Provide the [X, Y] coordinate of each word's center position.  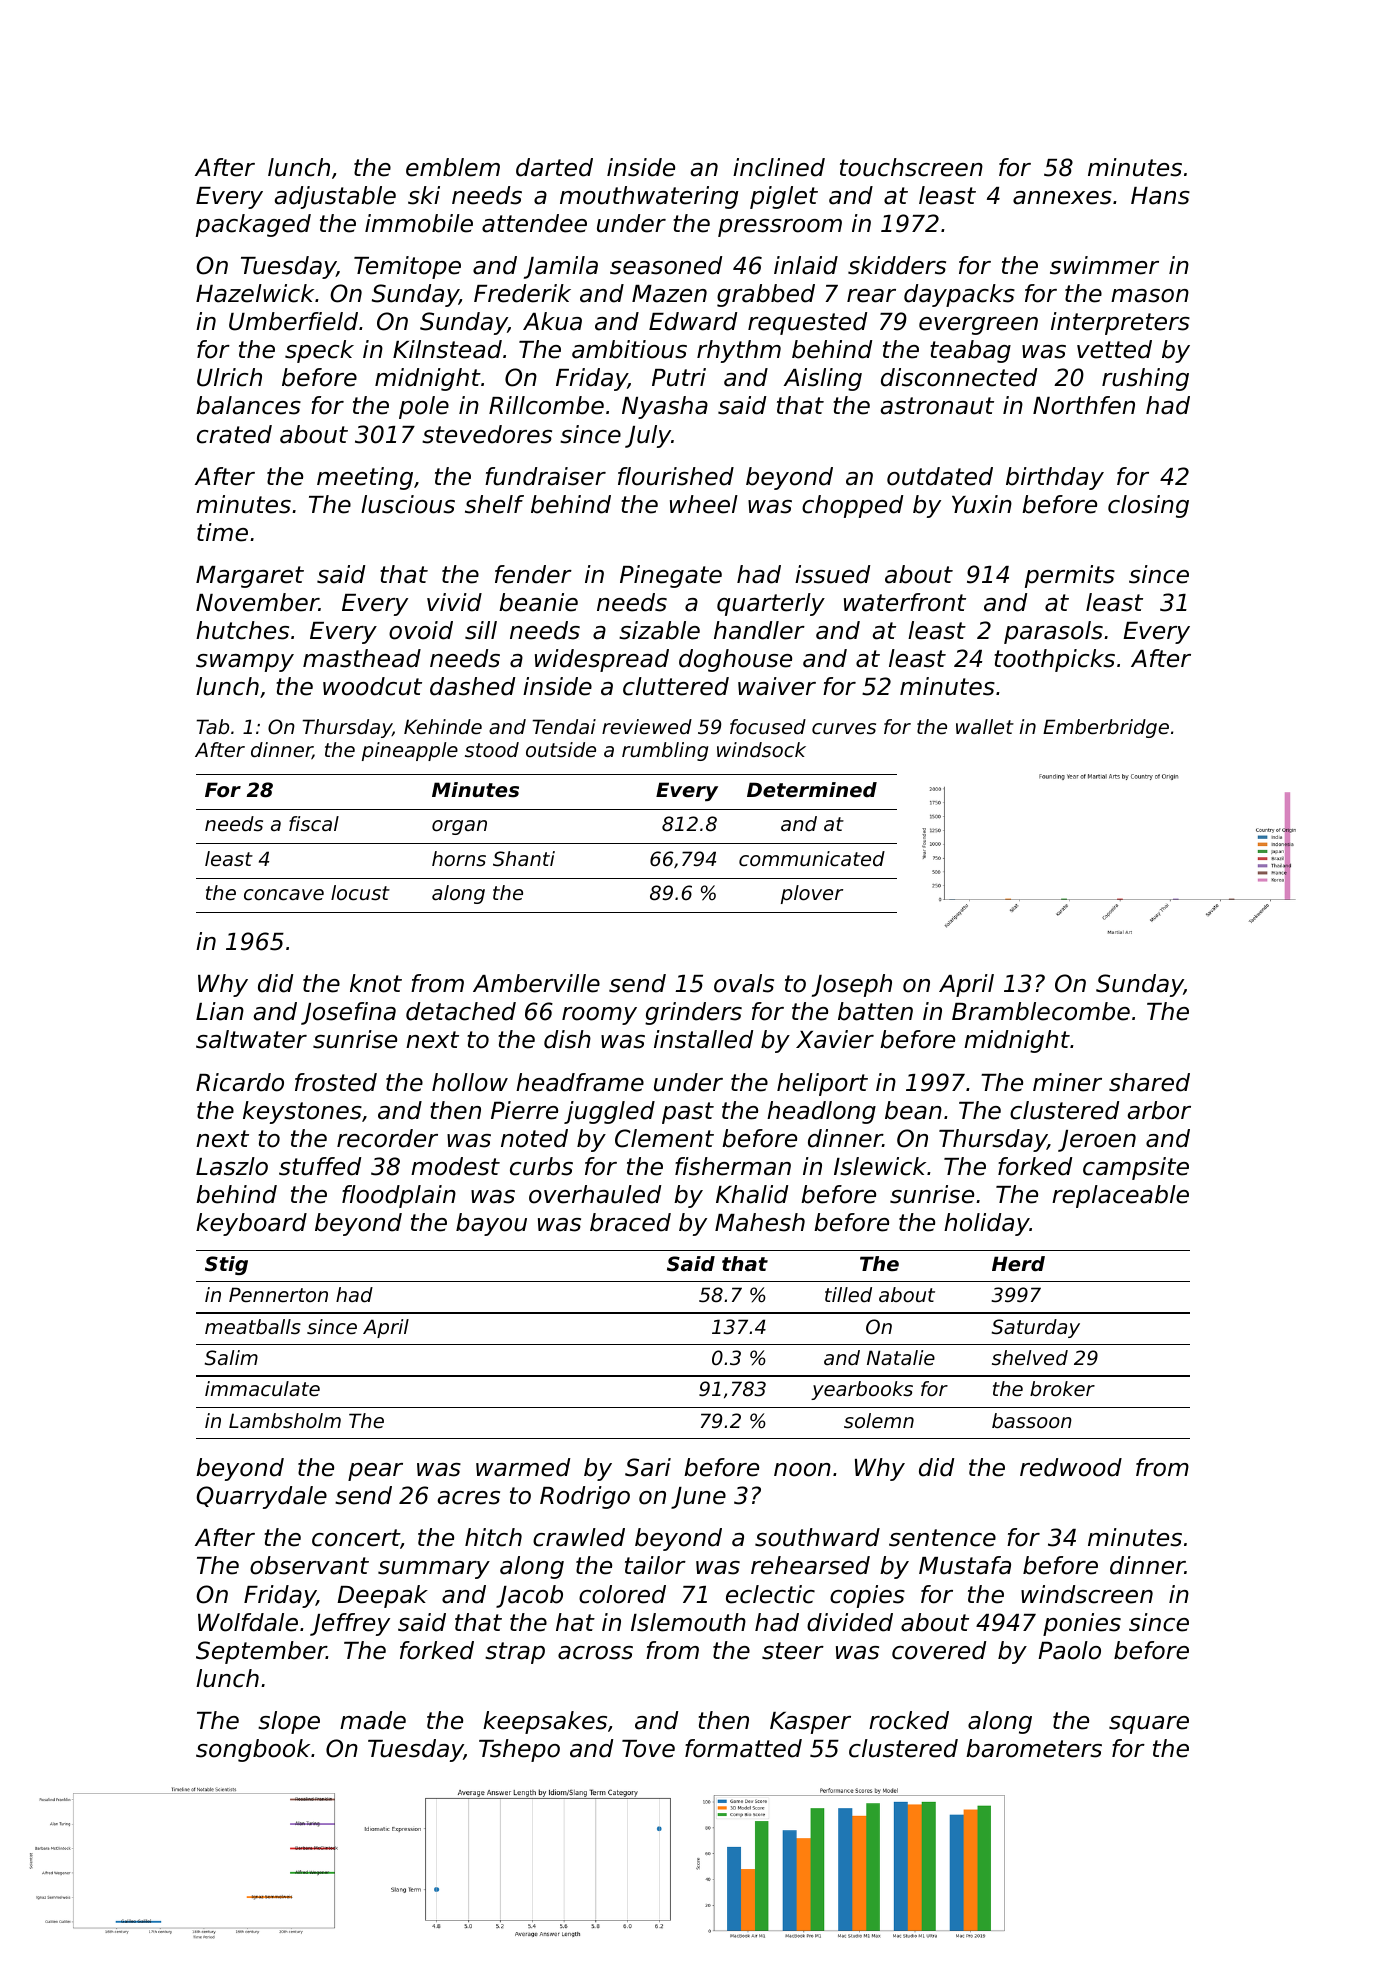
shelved [1030, 1358]
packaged [253, 225]
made [373, 1720]
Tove [648, 1749]
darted [554, 167]
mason [1150, 296]
